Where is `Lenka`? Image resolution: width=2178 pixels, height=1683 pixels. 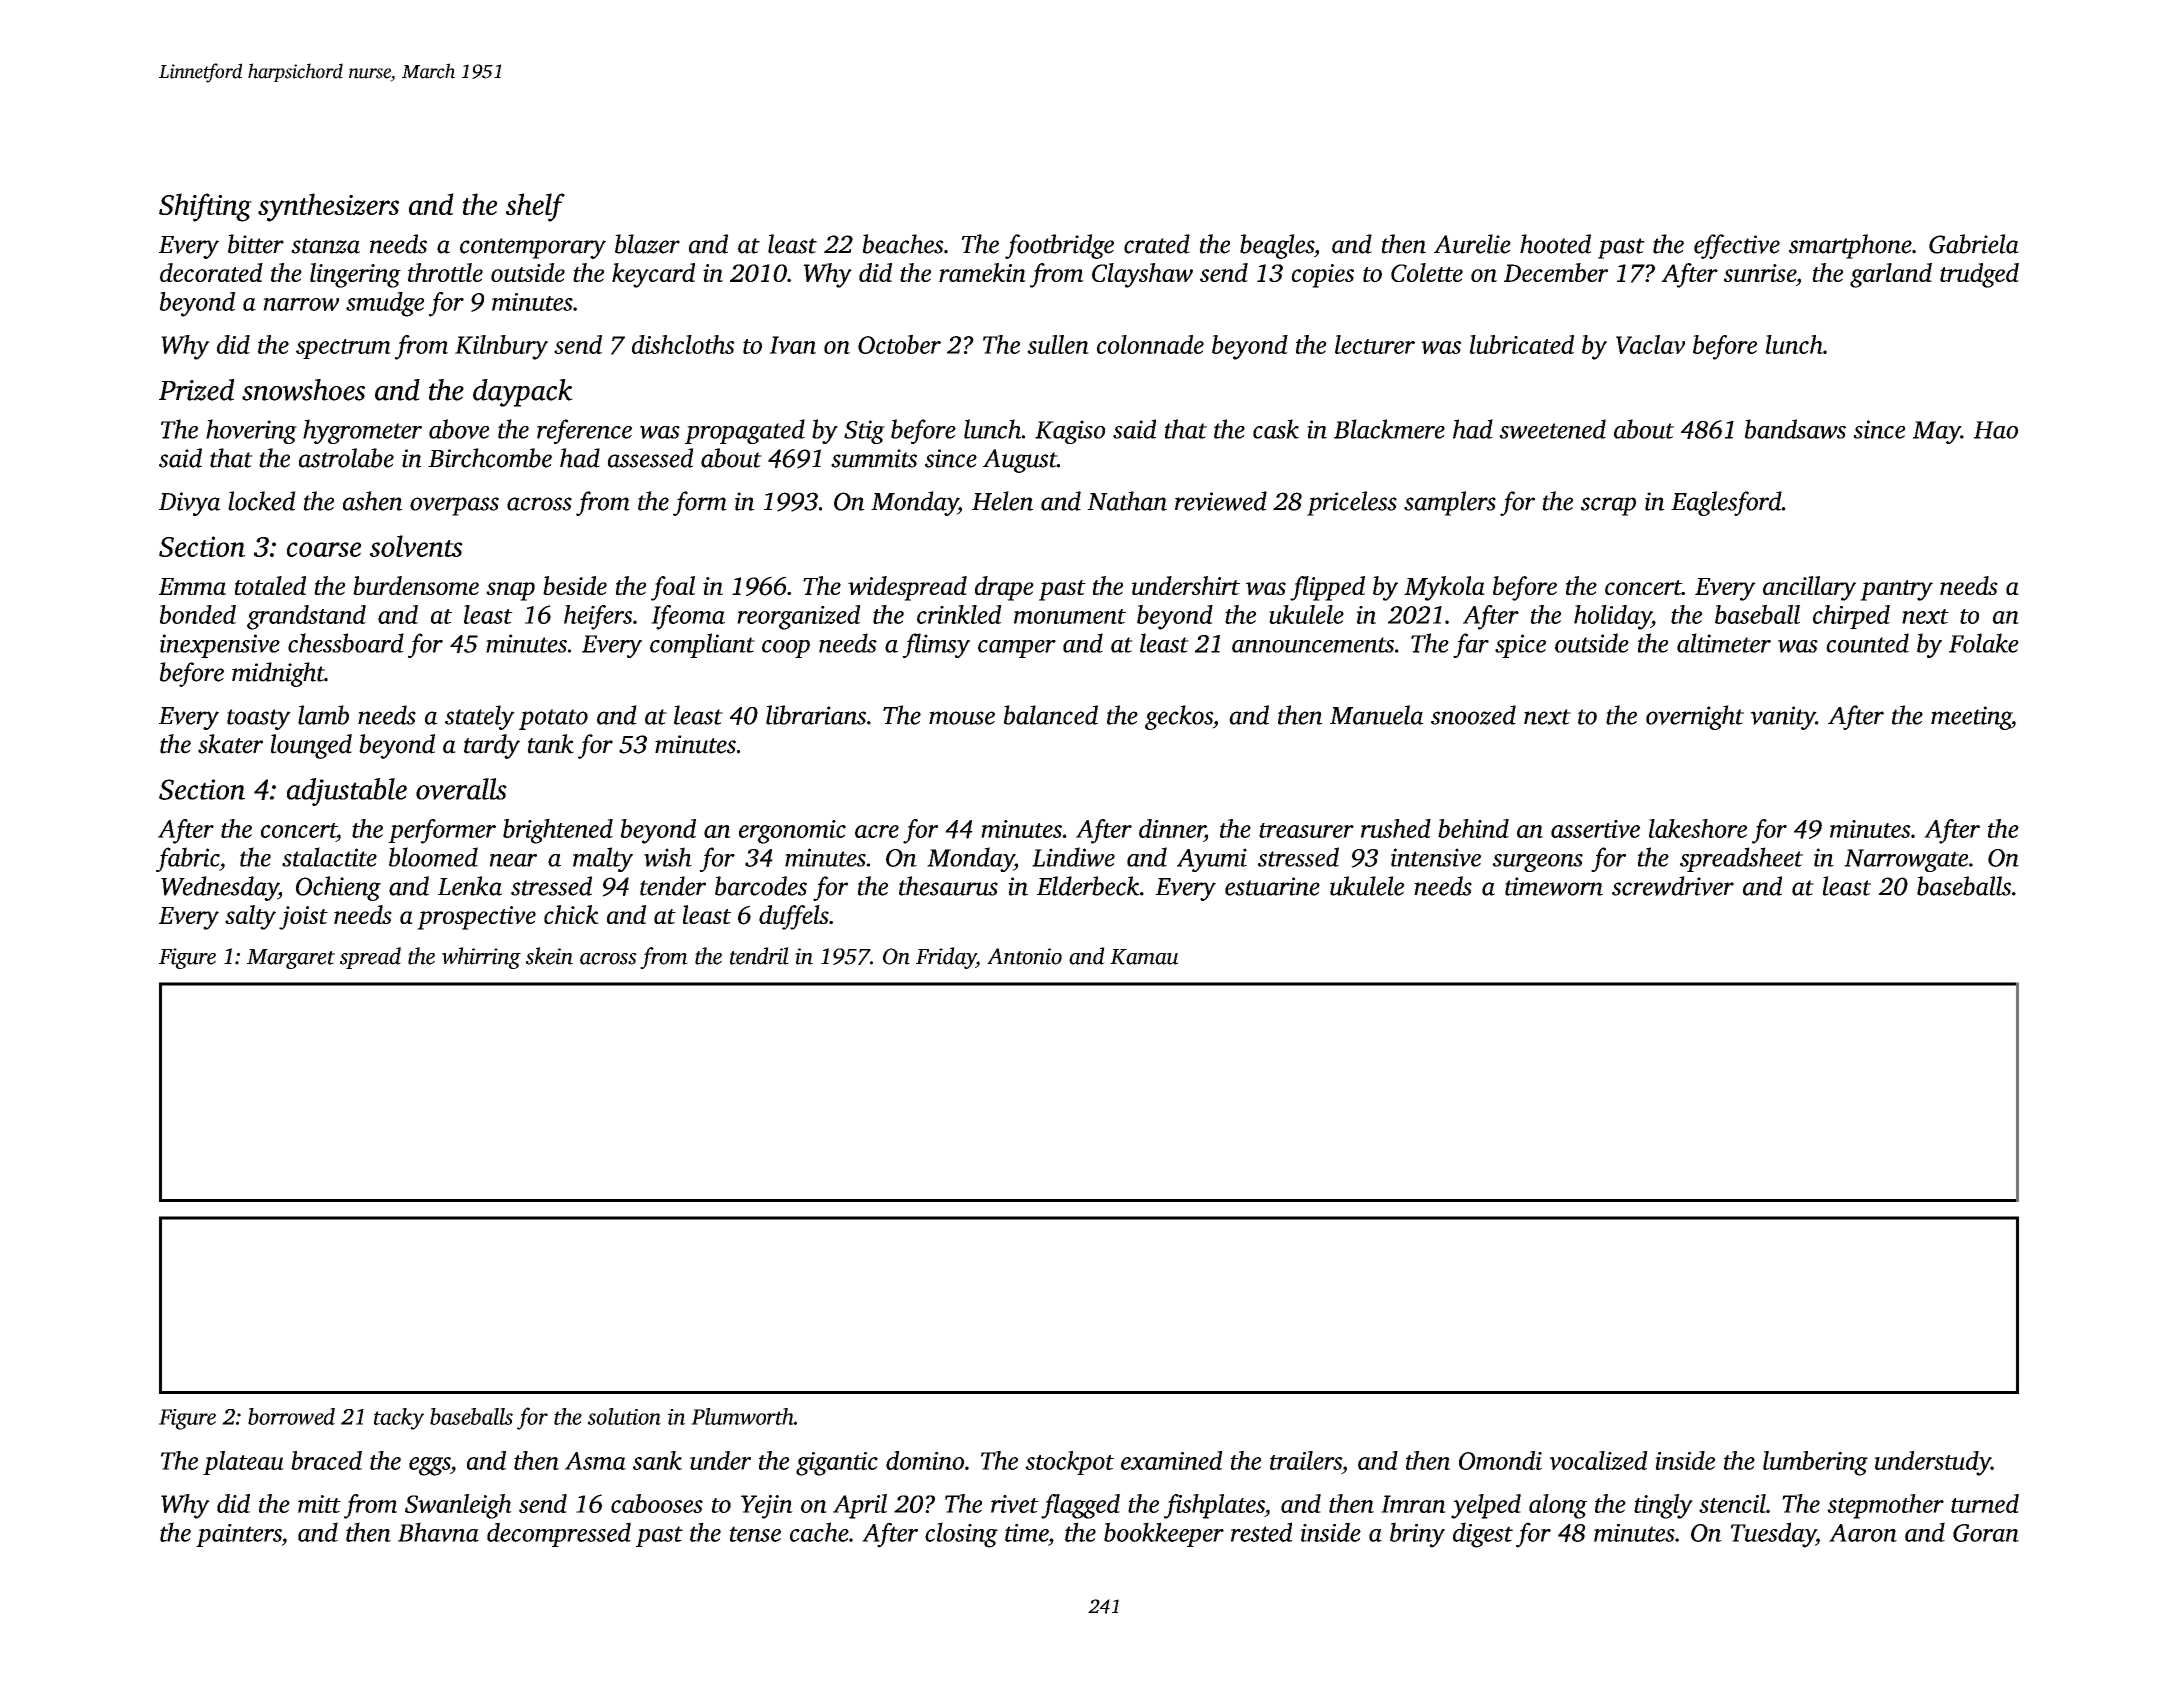 Lenka is located at coordinates (470, 886).
